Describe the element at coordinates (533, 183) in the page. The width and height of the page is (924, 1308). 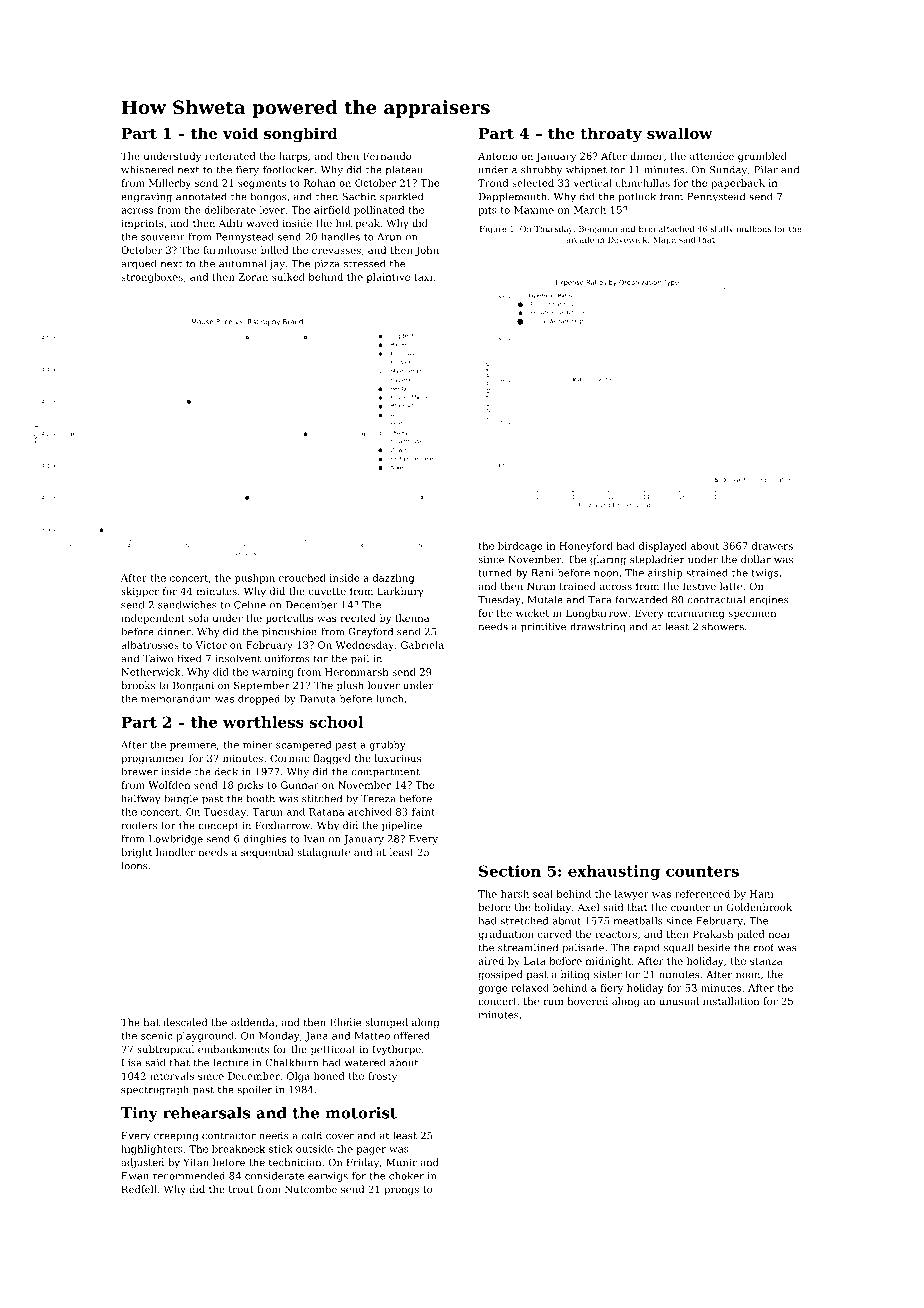
I see `selected` at that location.
